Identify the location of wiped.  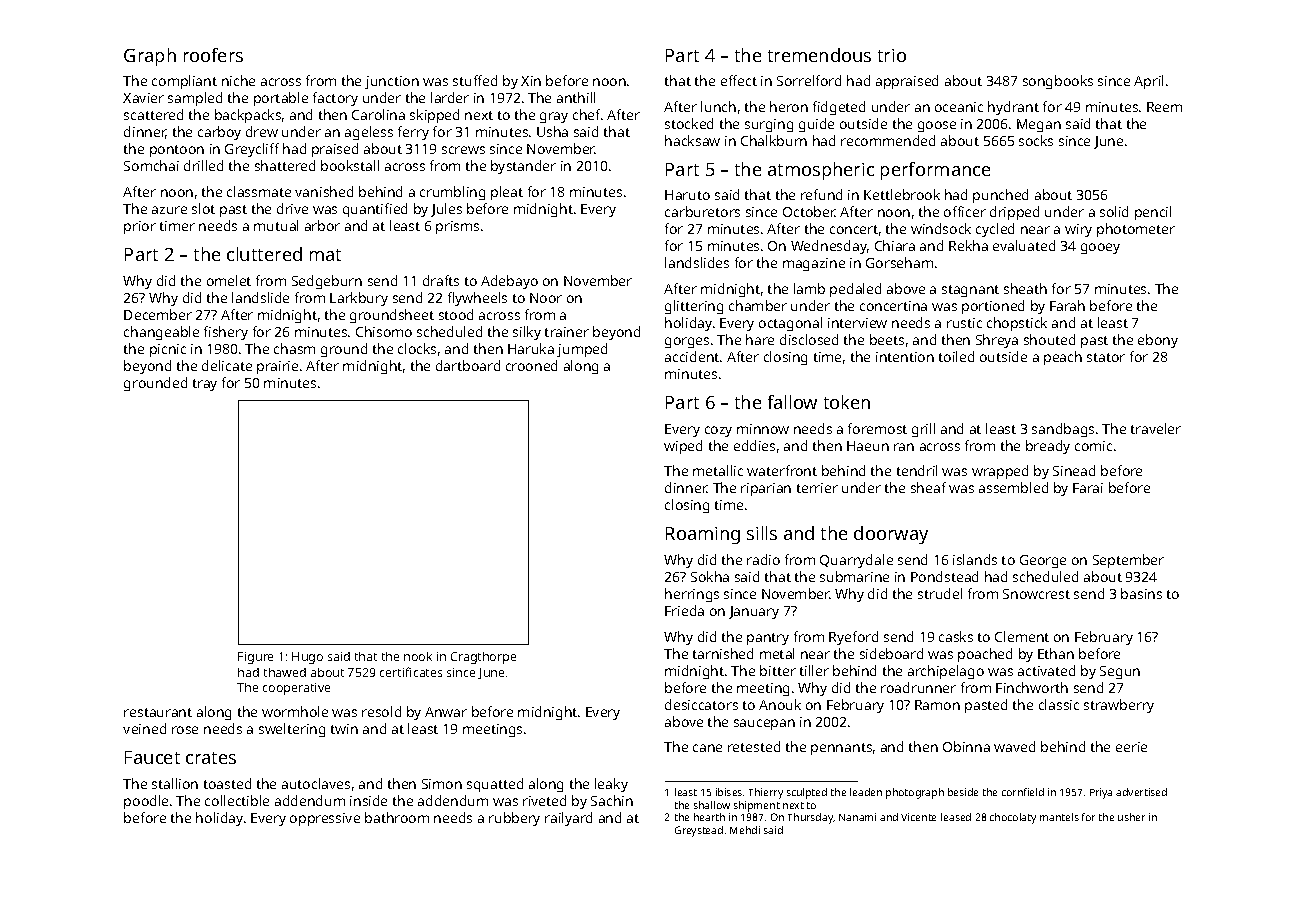
(683, 447).
